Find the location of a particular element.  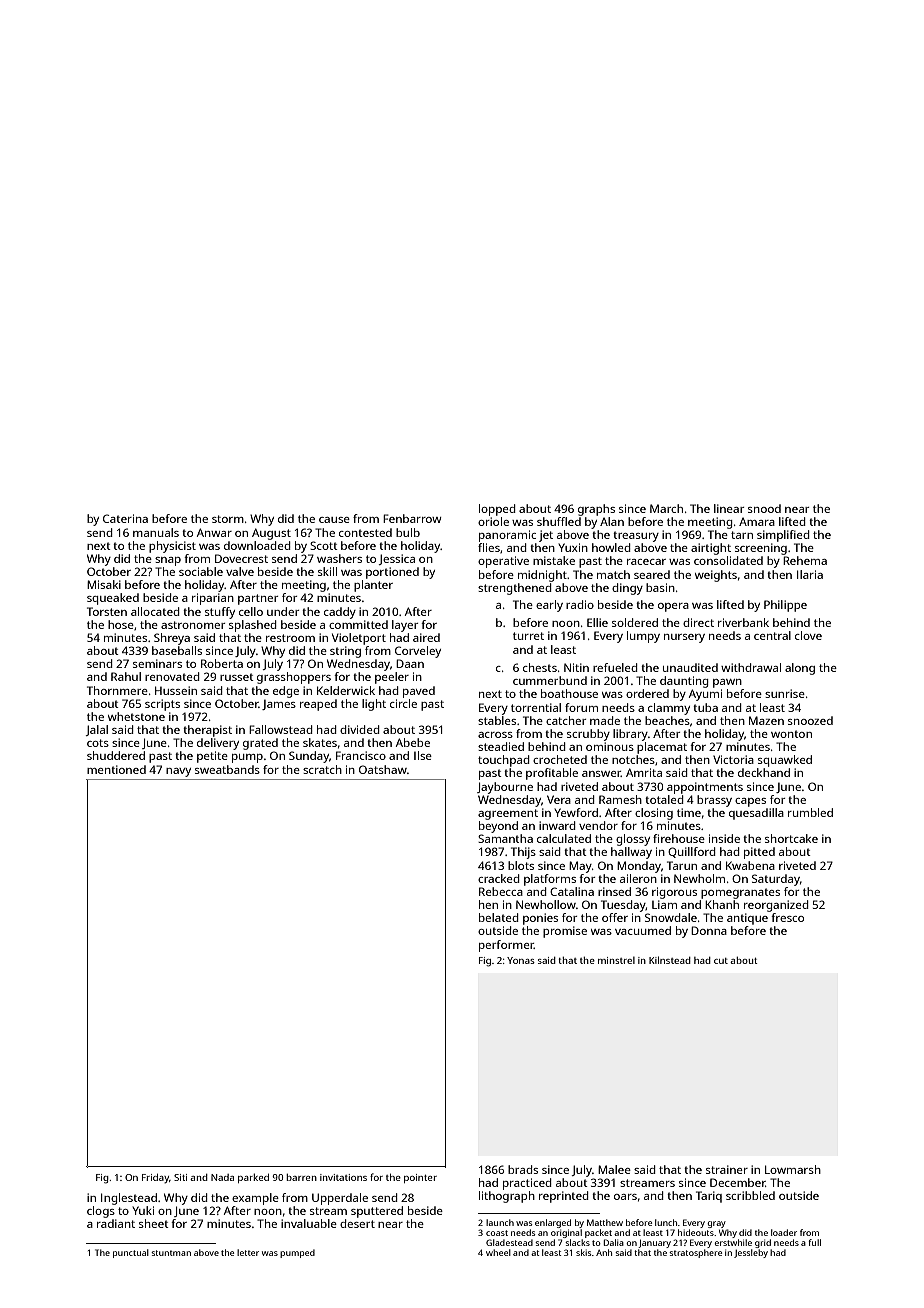

tuba is located at coordinates (705, 707).
